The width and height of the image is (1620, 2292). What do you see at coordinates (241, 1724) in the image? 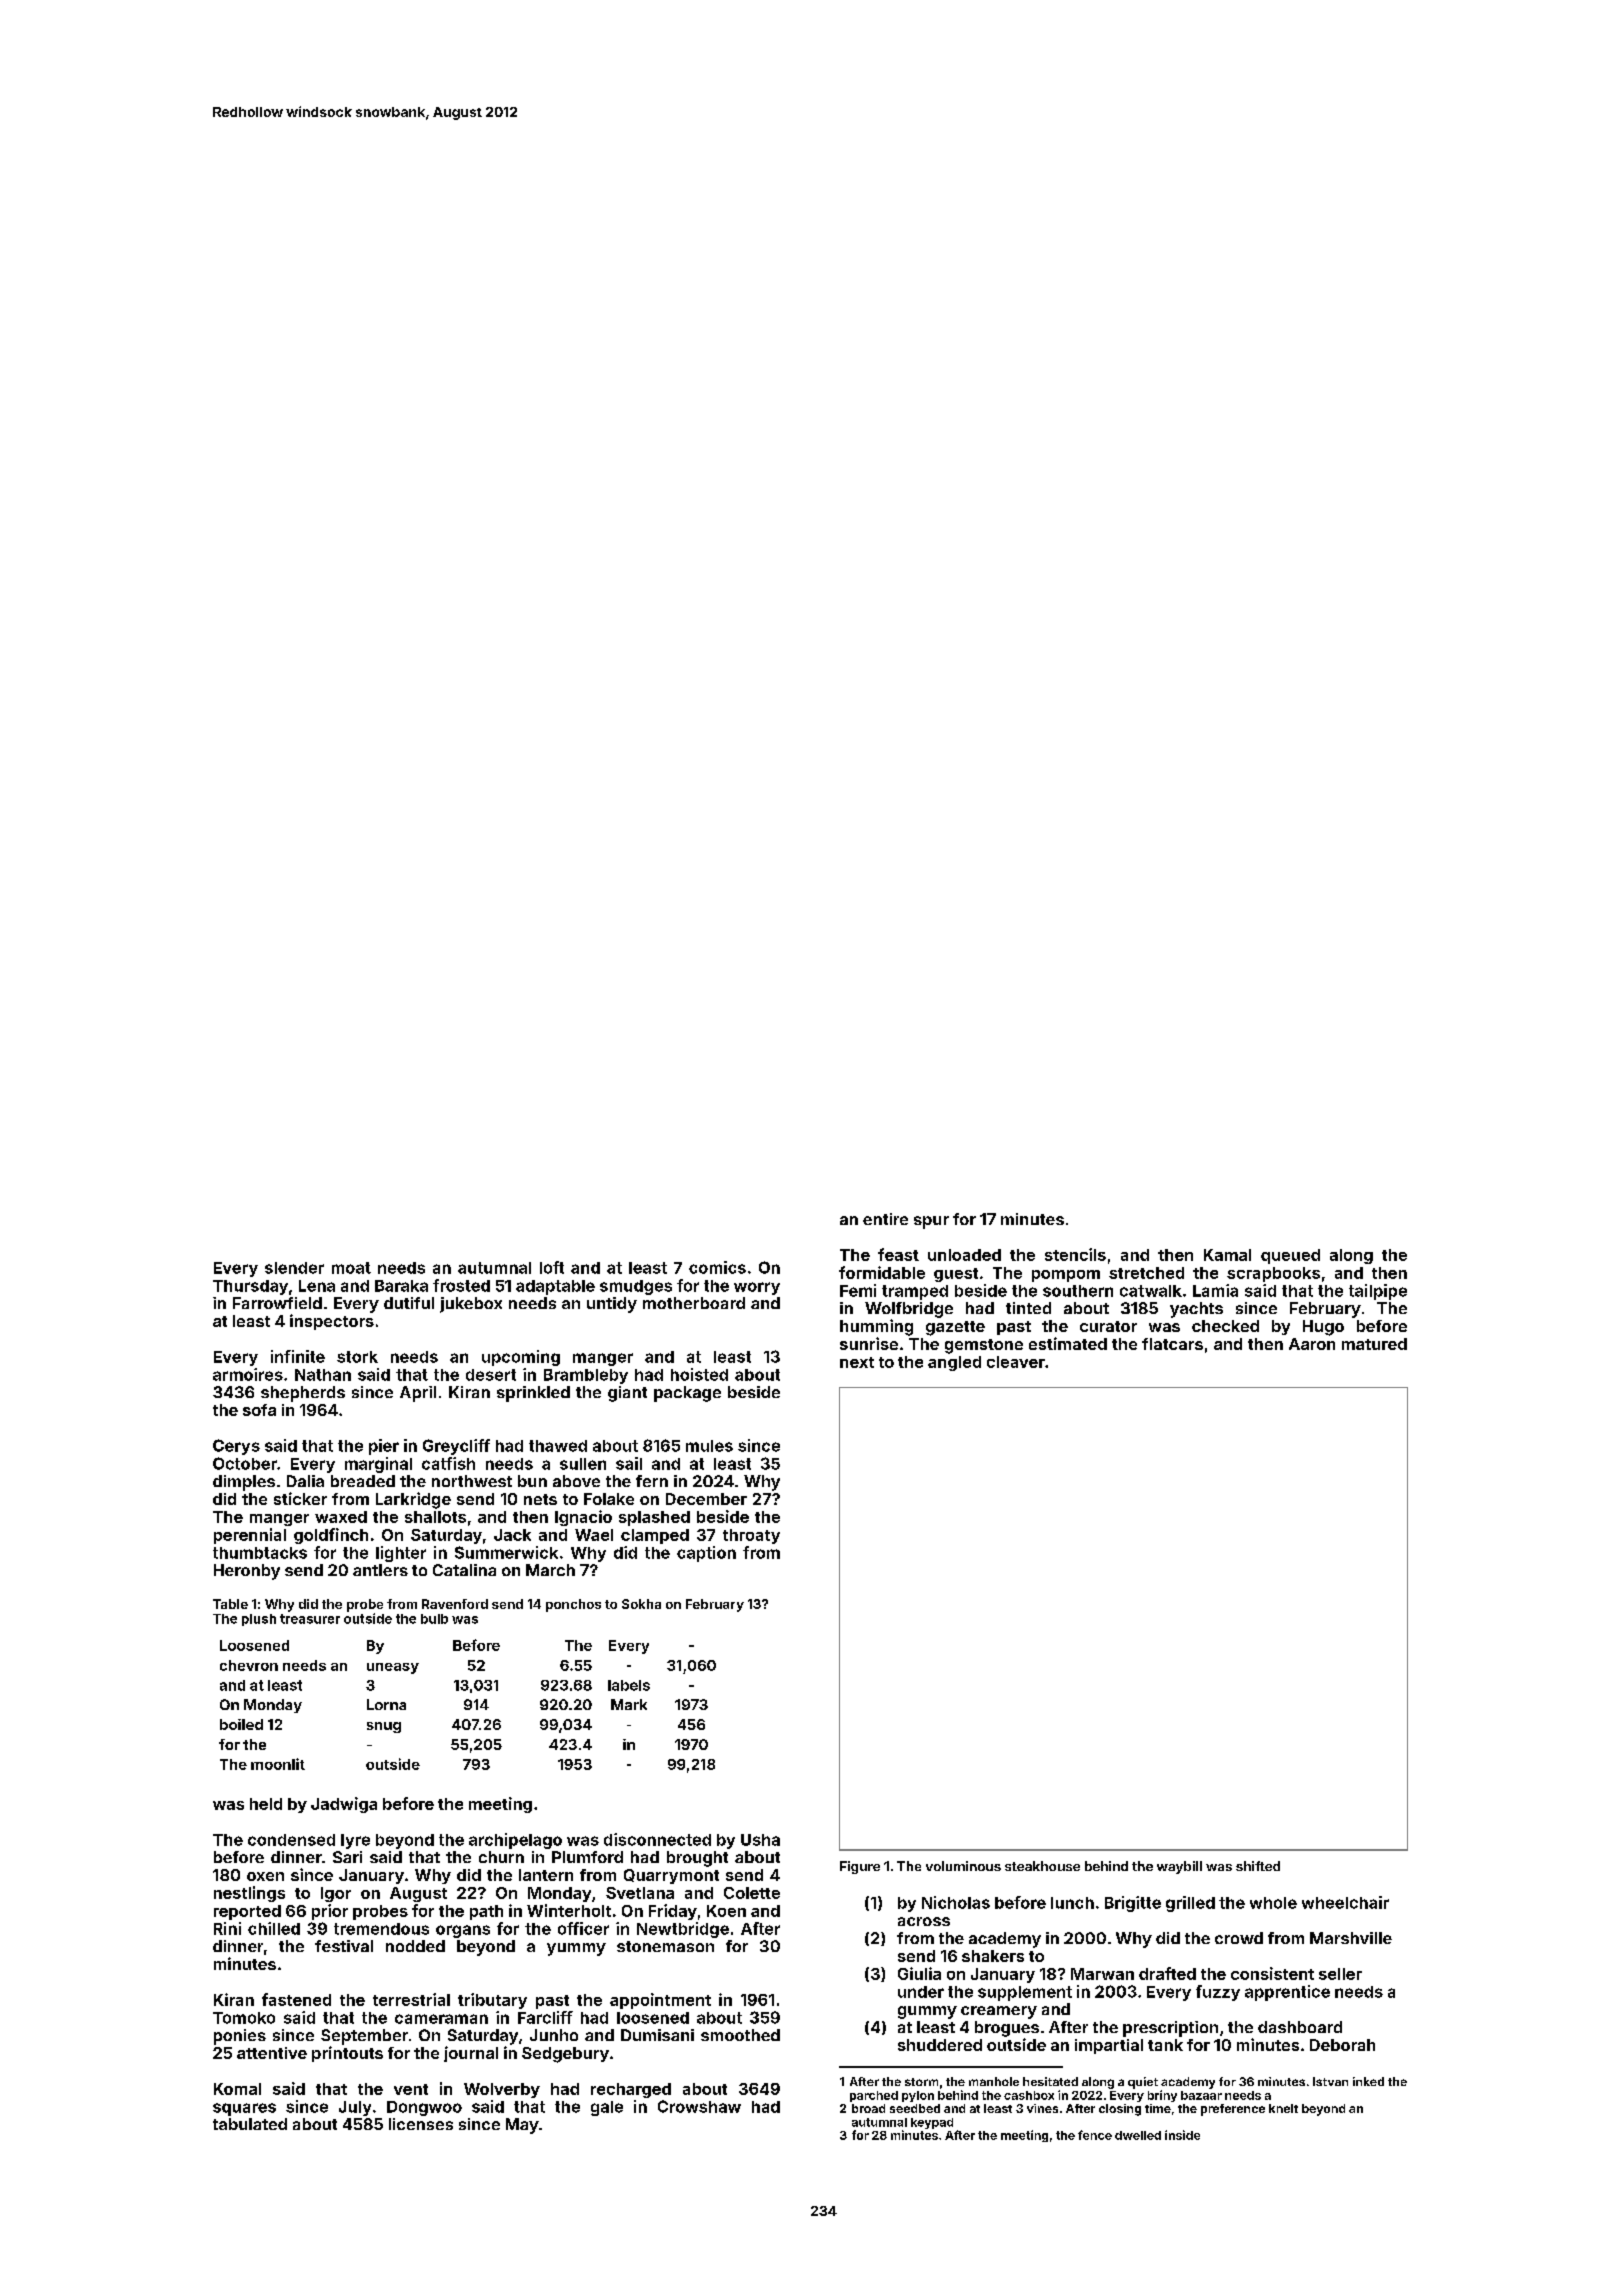
I see `boiled` at bounding box center [241, 1724].
